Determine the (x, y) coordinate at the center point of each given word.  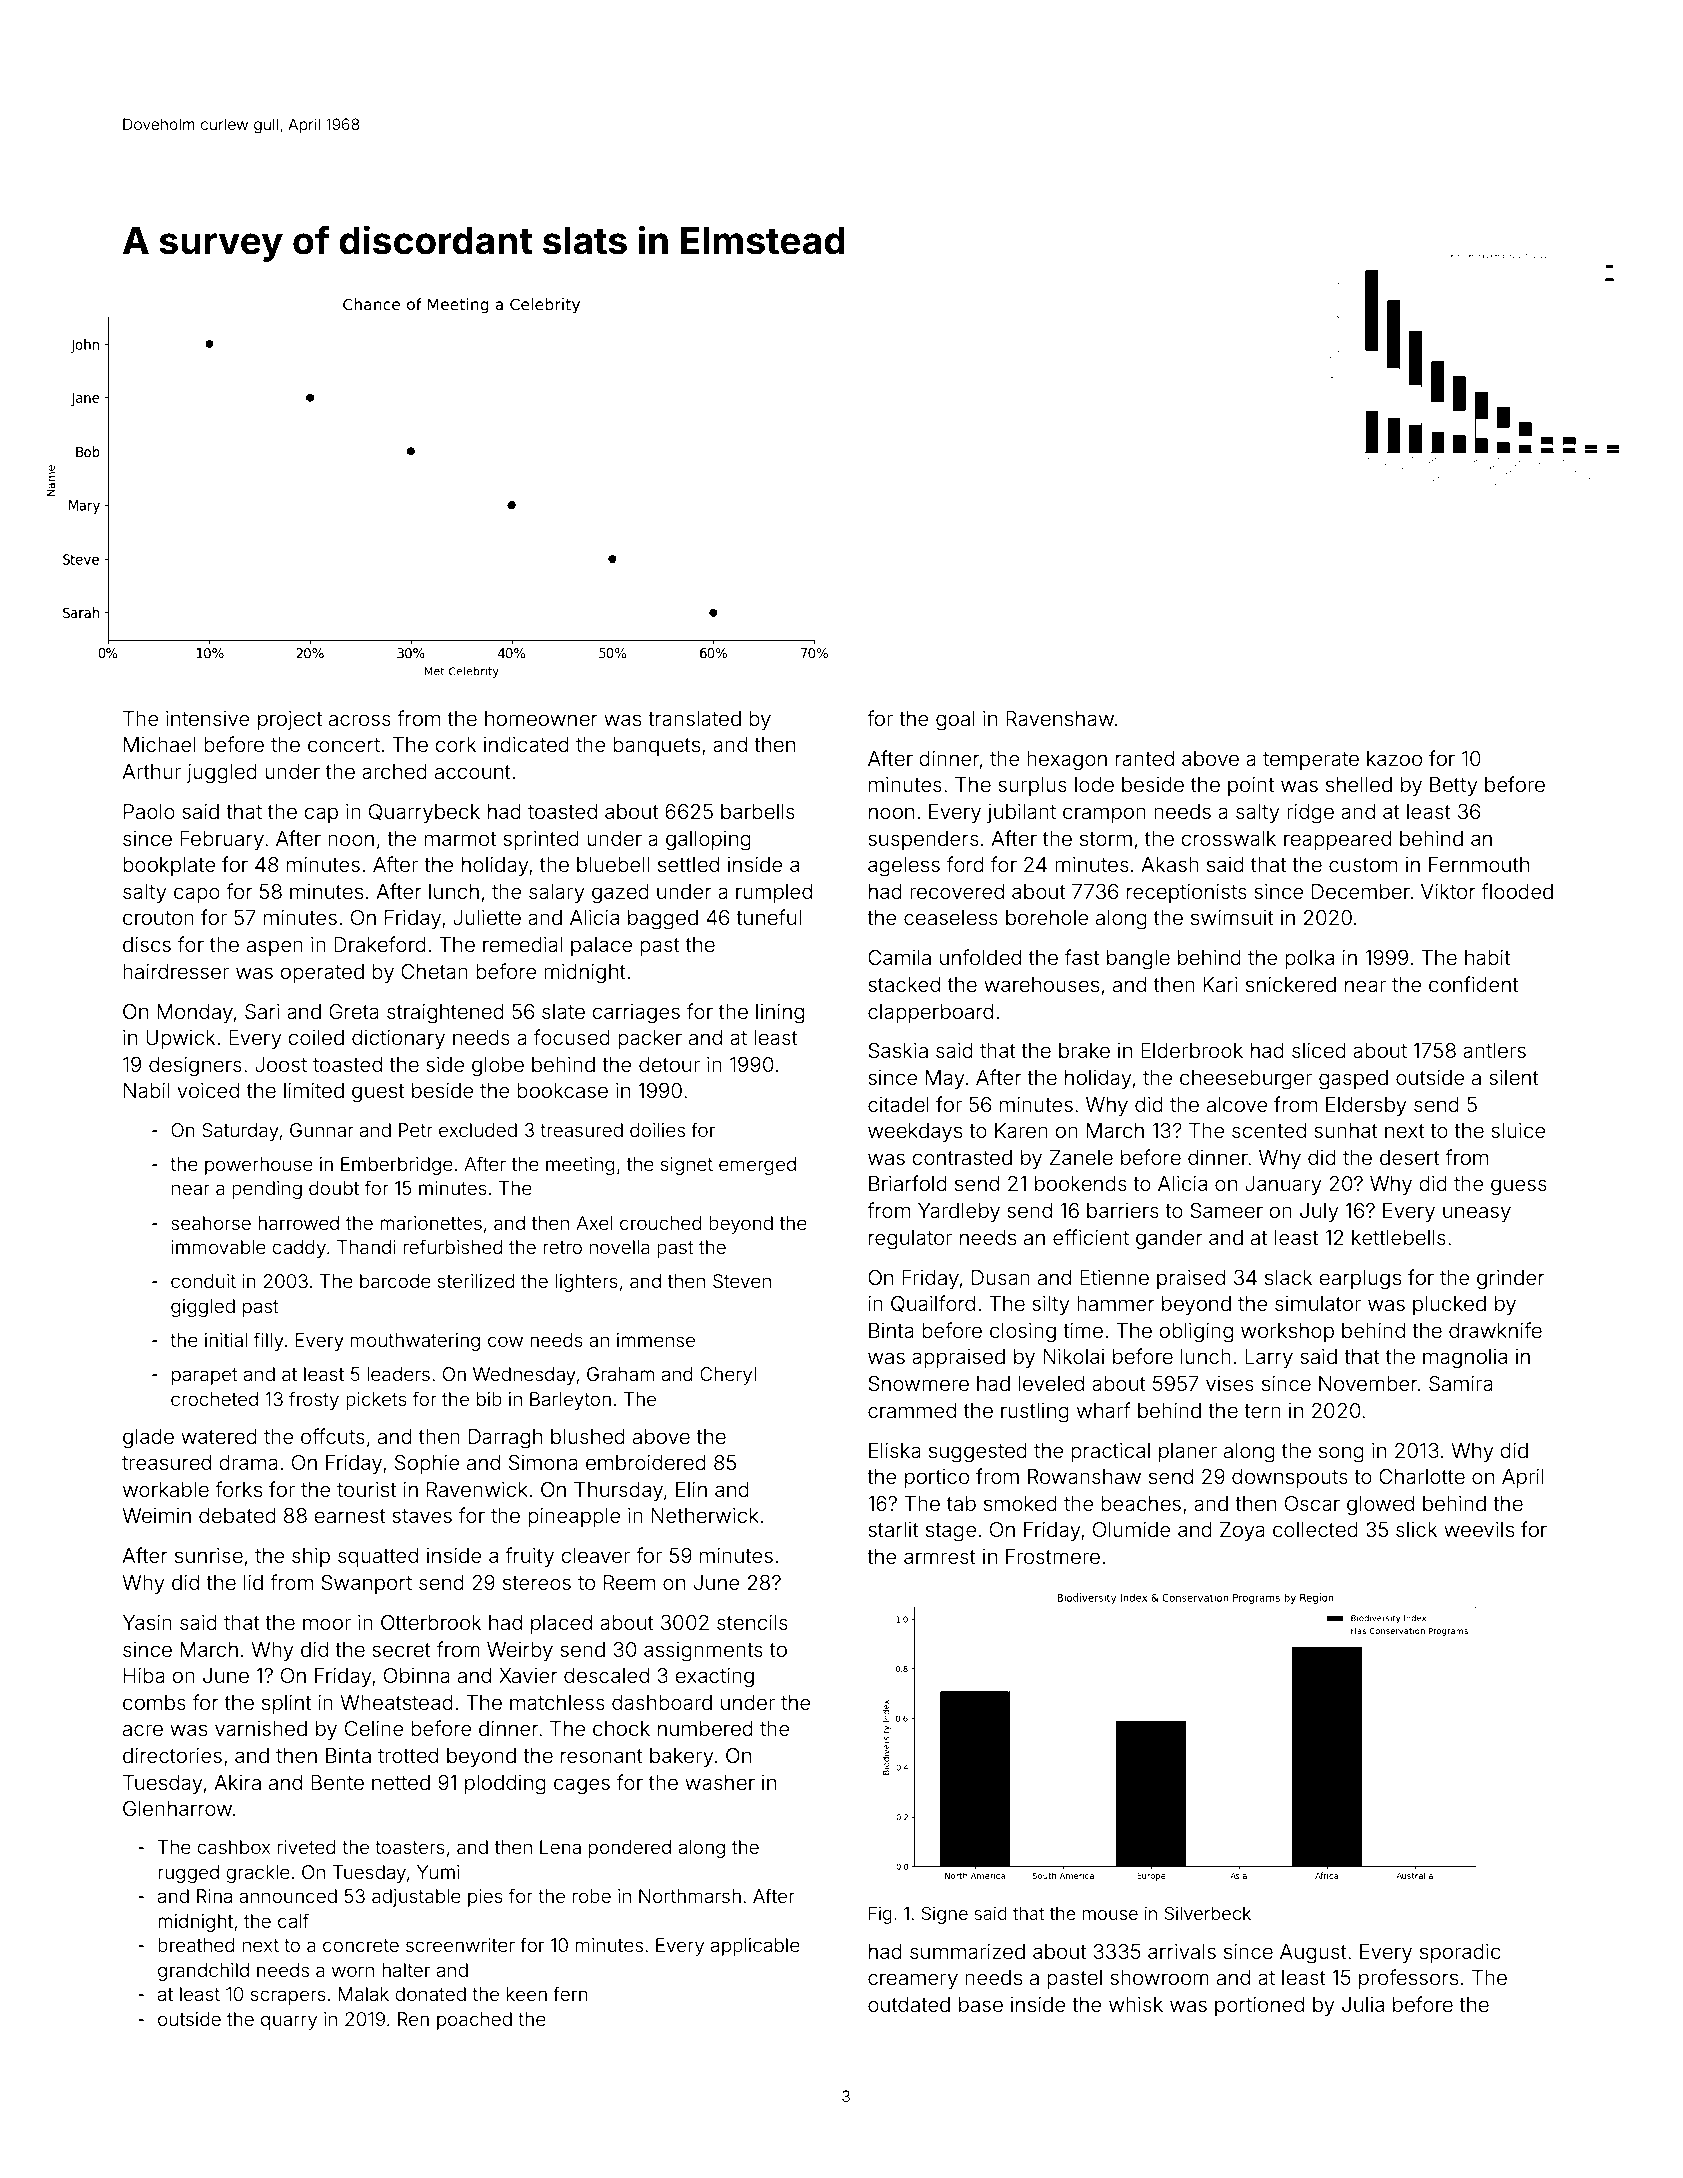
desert (1410, 1157)
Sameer (1226, 1211)
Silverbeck (1208, 1913)
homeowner (541, 718)
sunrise (209, 1555)
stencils (752, 1622)
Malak (363, 1994)
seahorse (211, 1223)
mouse (1110, 1915)
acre (143, 1730)
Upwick (180, 1039)
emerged (757, 1166)
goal (955, 721)
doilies (657, 1130)
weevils (1479, 1529)
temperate (1311, 761)
